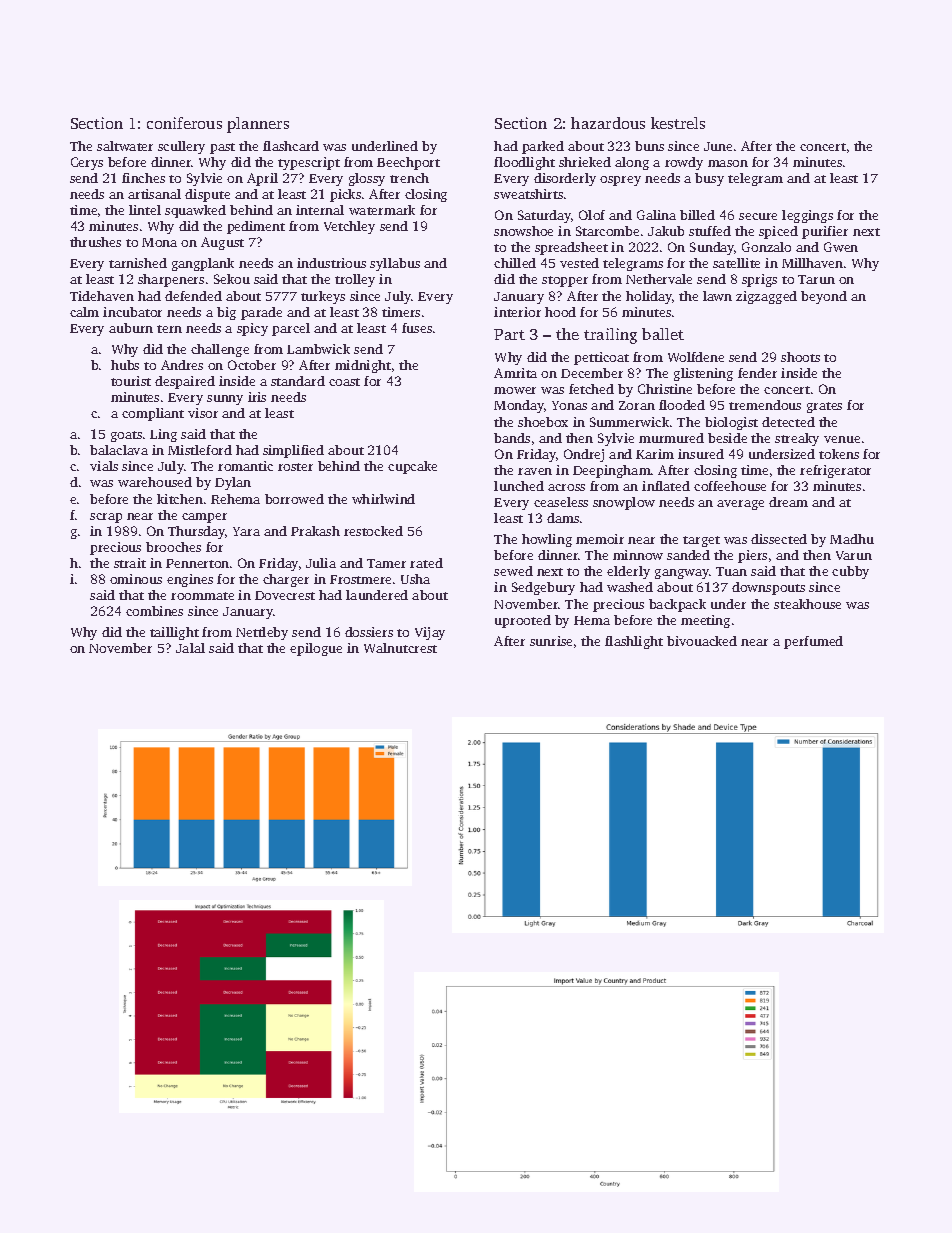 The width and height of the image is (952, 1233). Describe the element at coordinates (728, 163) in the image. I see `mason` at that location.
